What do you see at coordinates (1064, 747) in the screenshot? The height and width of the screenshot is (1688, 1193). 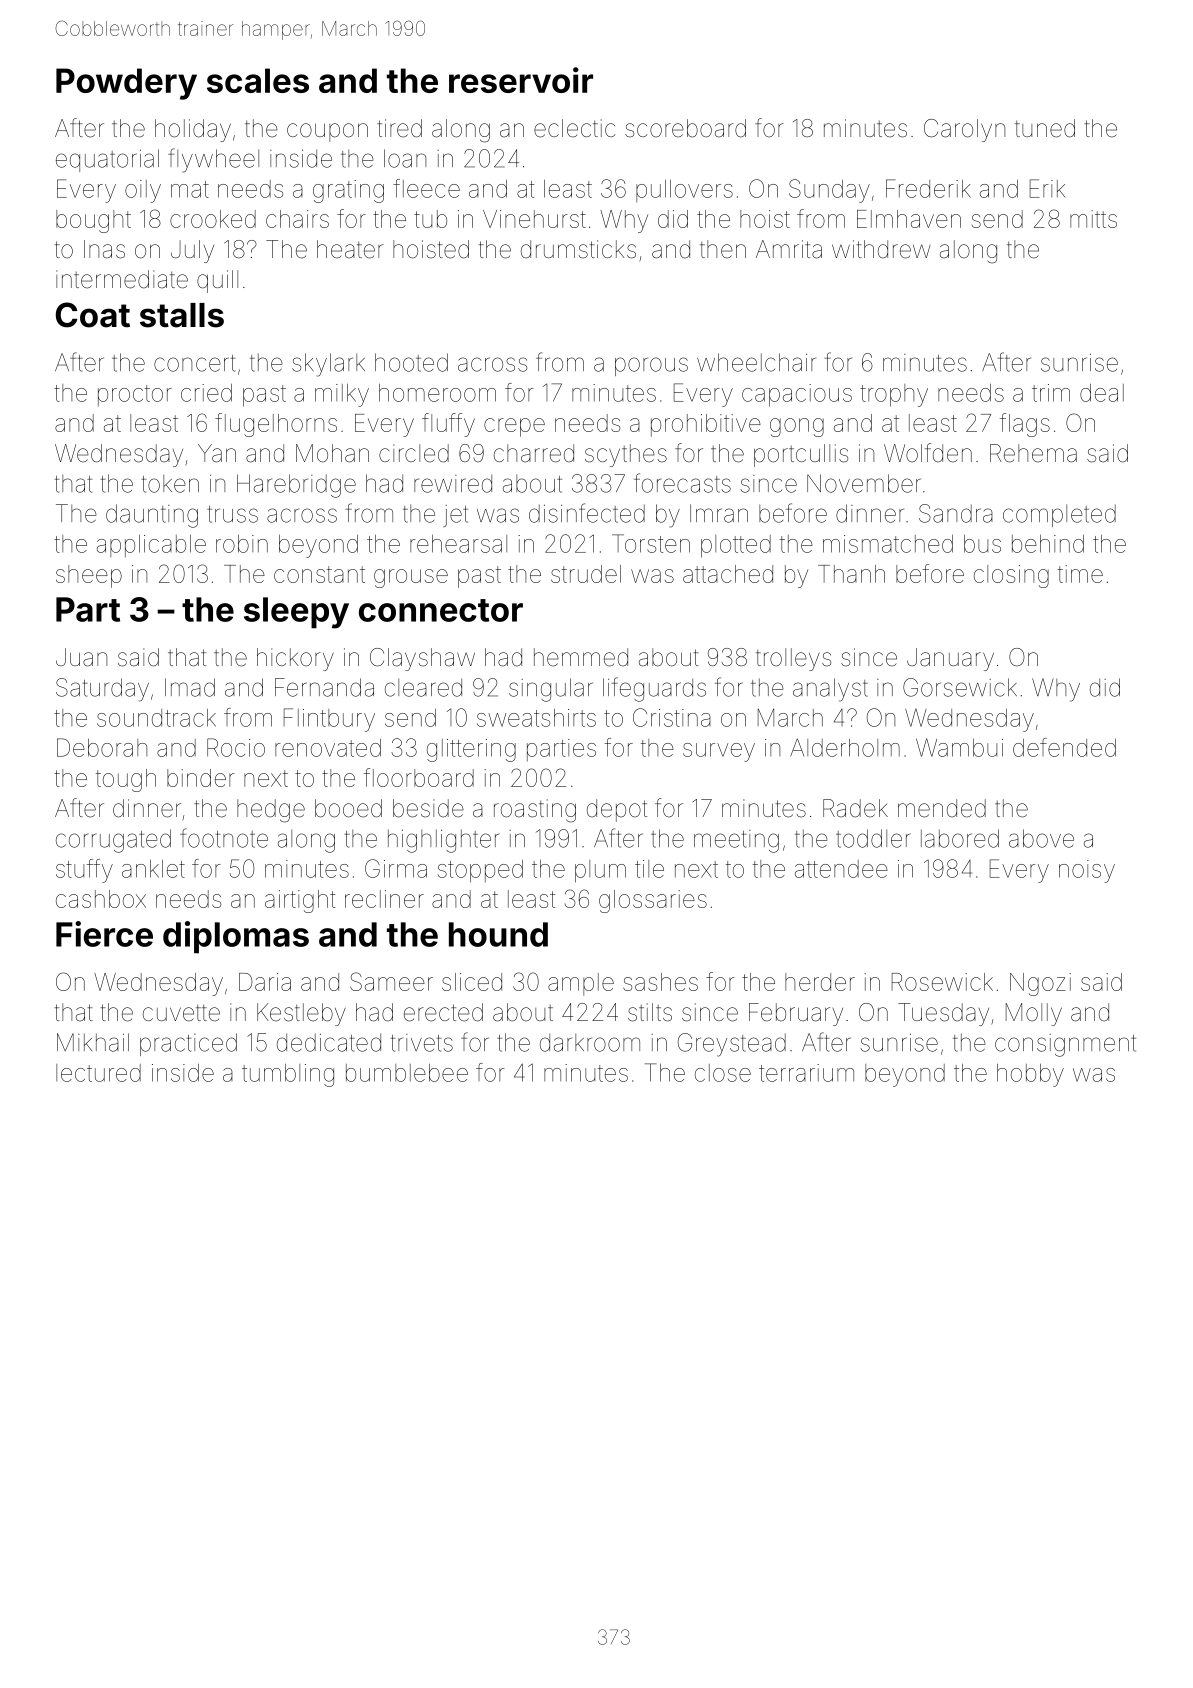 I see `defended` at bounding box center [1064, 747].
